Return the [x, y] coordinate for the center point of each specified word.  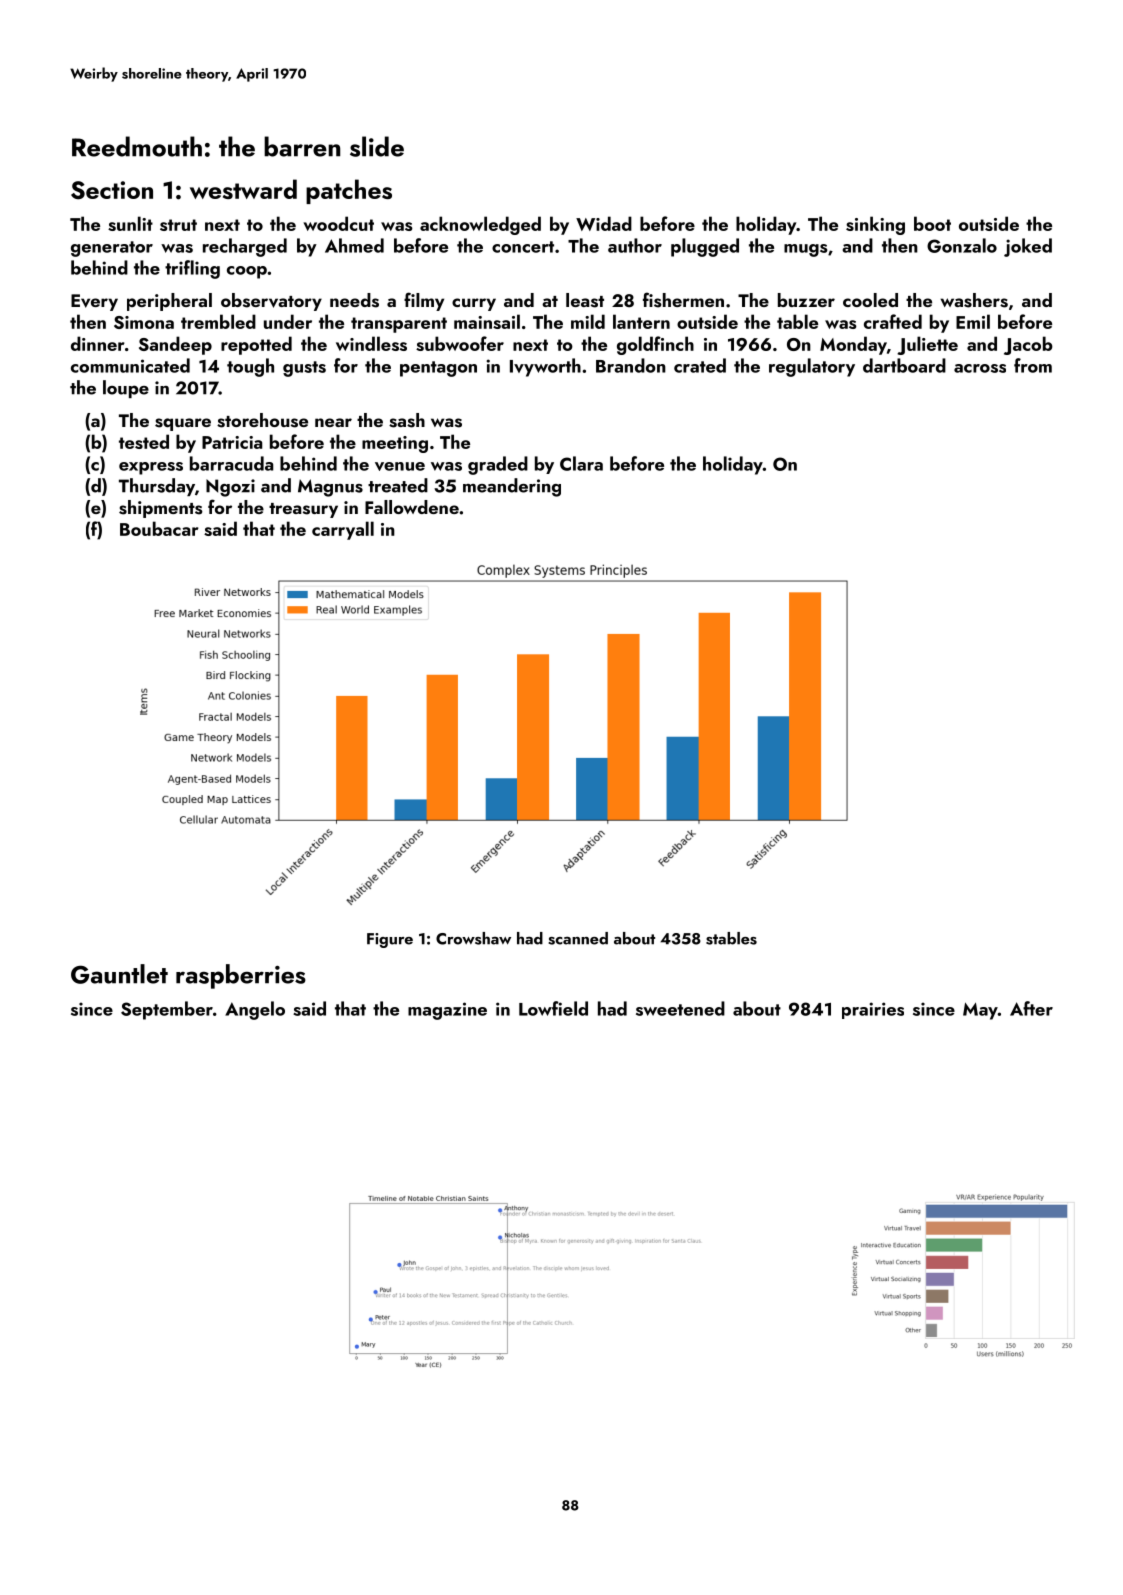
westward [243, 189]
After [1031, 1008]
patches [349, 191]
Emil [973, 321]
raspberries [241, 976]
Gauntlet [119, 974]
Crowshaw [473, 938]
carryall [343, 530]
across [980, 368]
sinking [875, 225]
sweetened [680, 1008]
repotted [256, 345]
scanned [578, 938]
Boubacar [159, 528]
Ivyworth [545, 367]
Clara [581, 463]
